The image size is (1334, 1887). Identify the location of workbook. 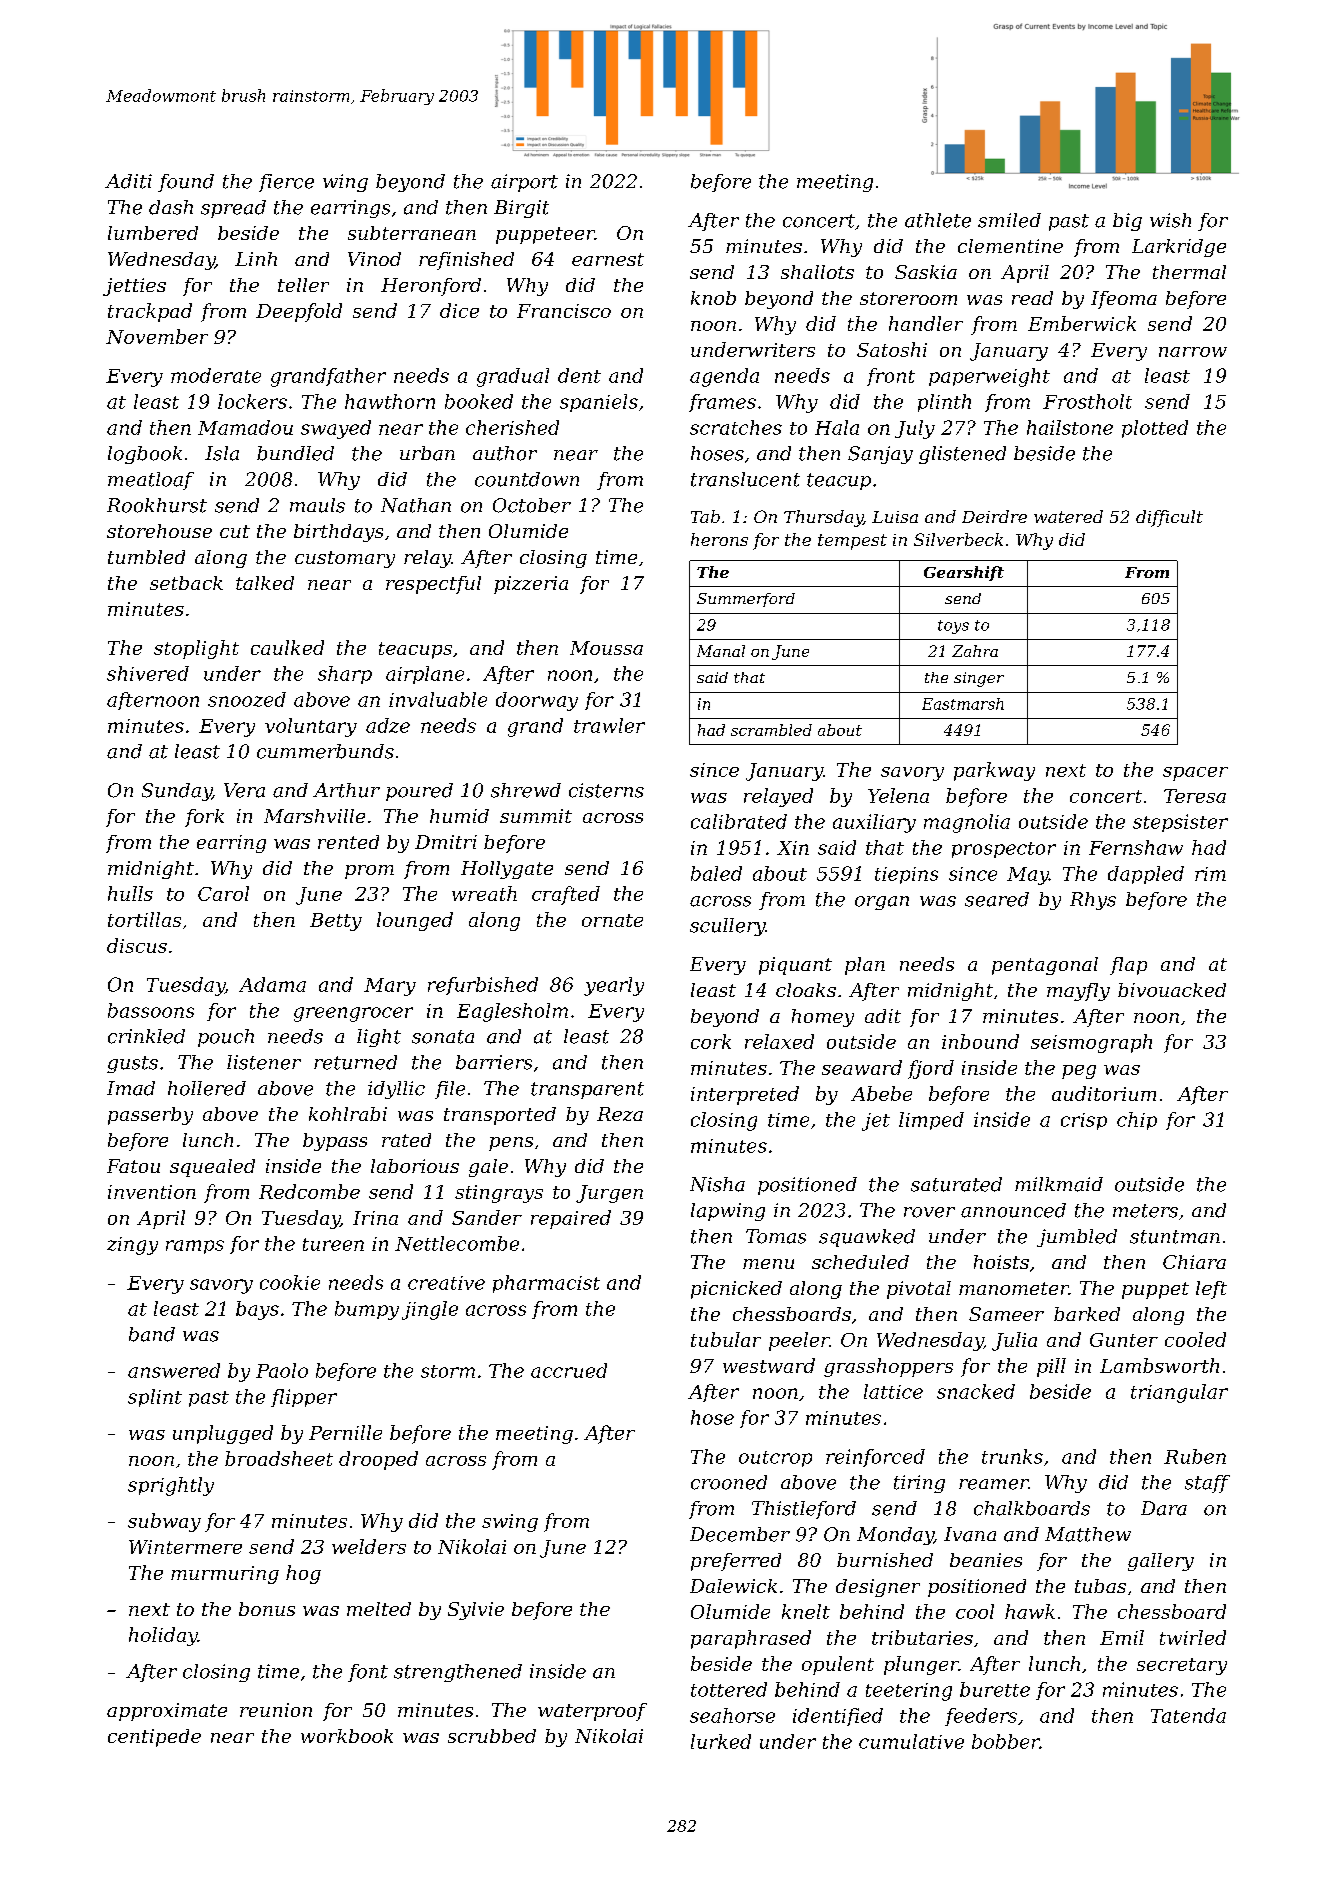
(347, 1736).
